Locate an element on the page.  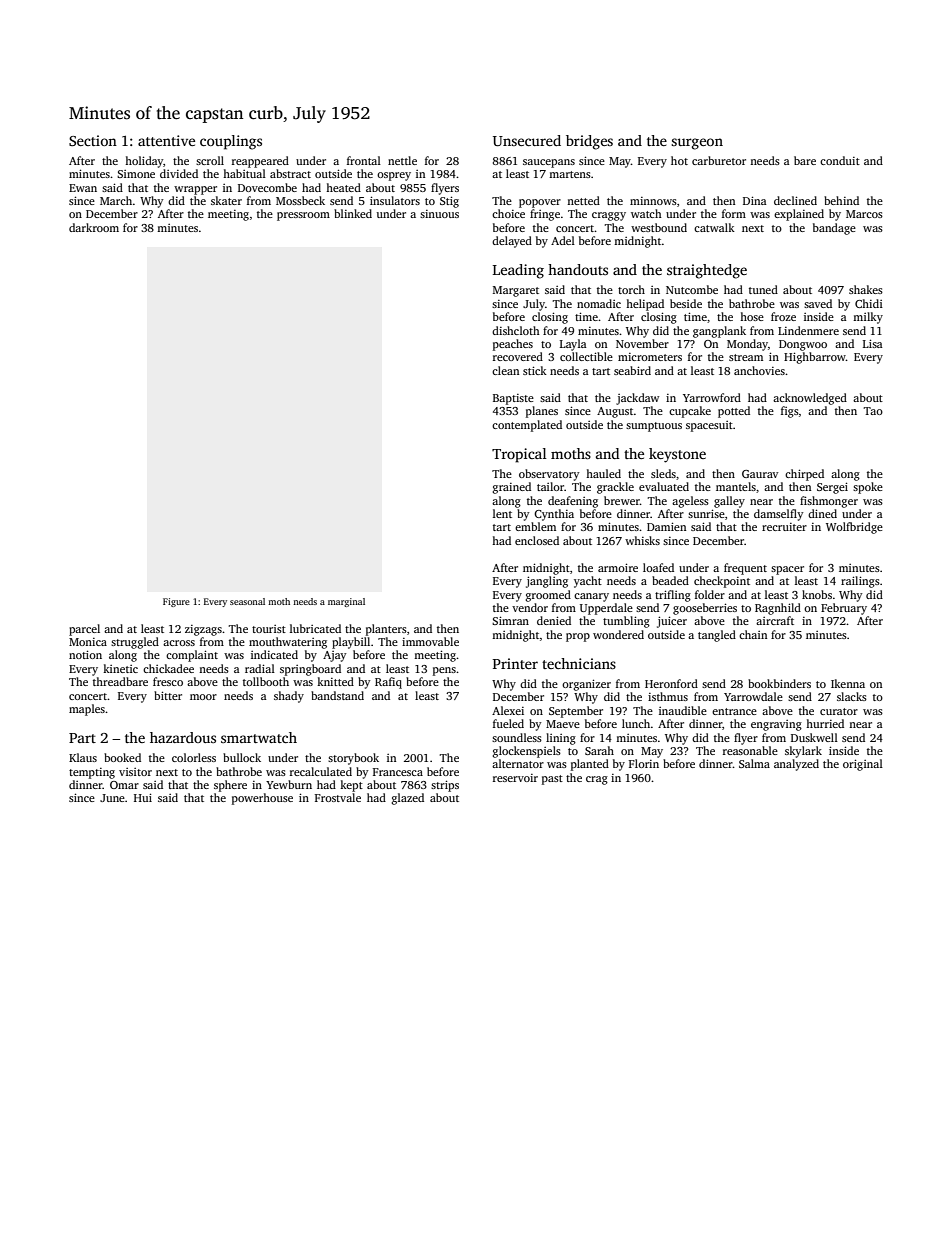
Figure is located at coordinates (176, 602).
